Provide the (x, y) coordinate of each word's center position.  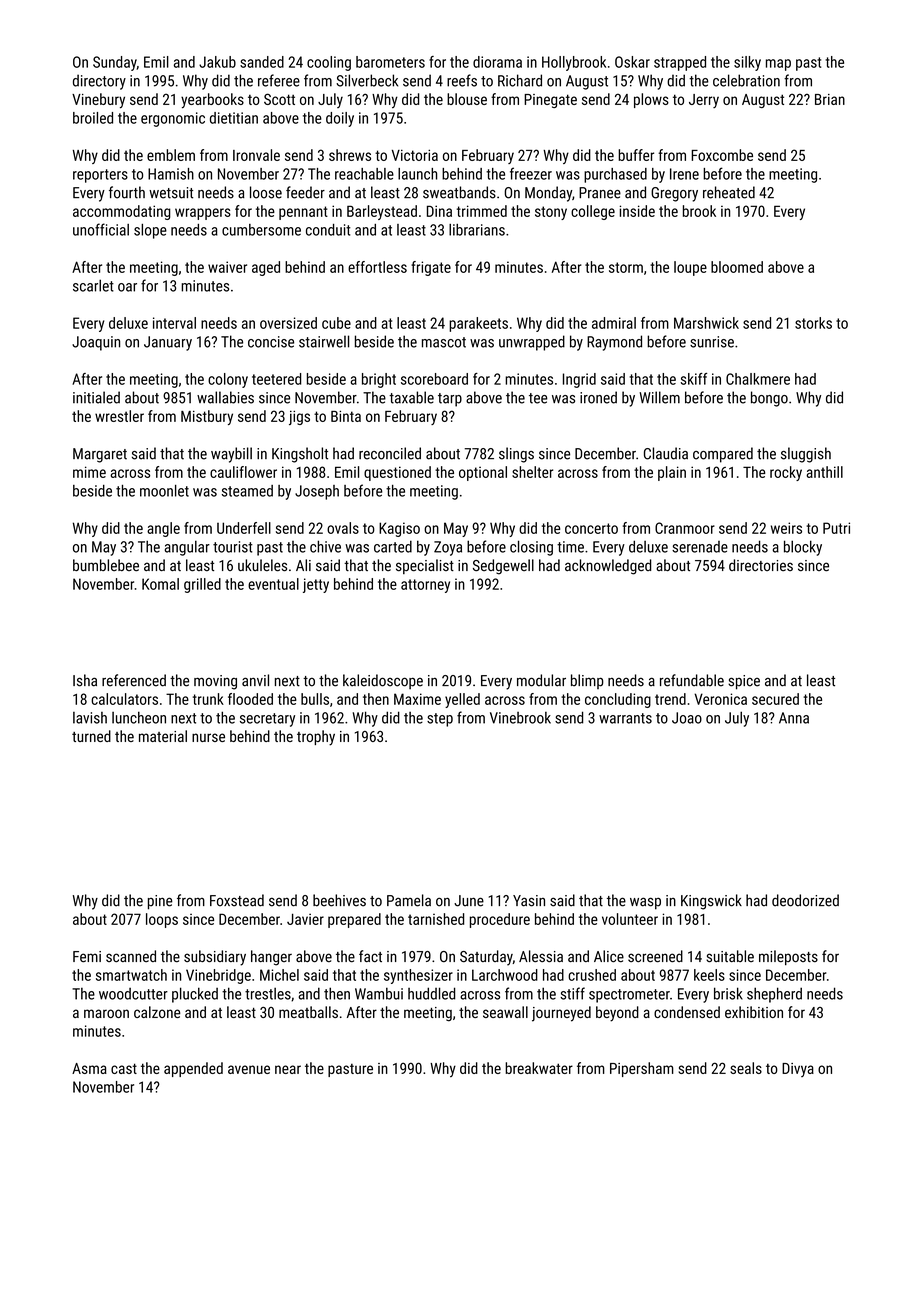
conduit (328, 230)
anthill (824, 472)
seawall (505, 1012)
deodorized (805, 900)
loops (162, 920)
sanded (262, 62)
